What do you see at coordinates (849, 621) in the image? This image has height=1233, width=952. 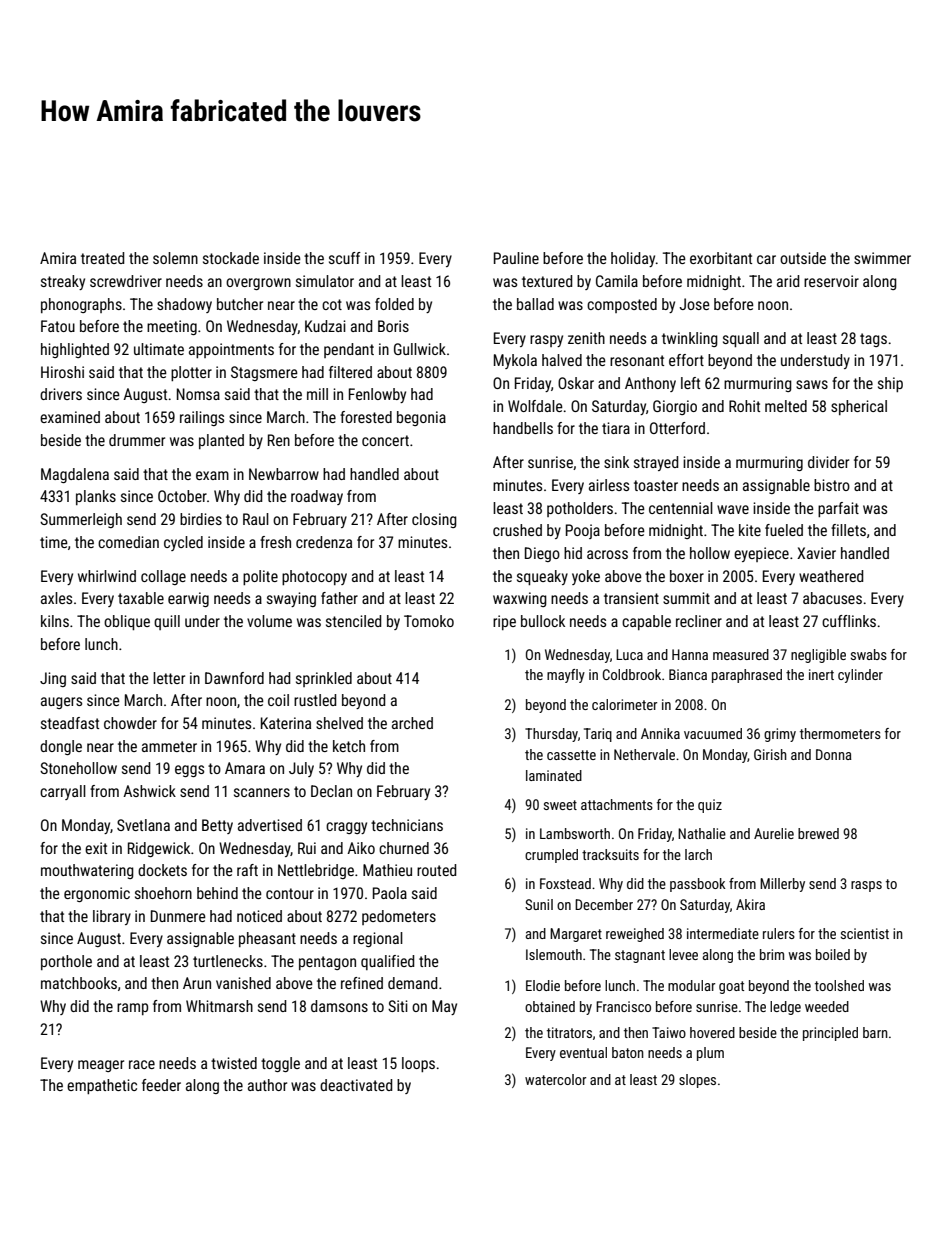 I see `cufflinks` at bounding box center [849, 621].
